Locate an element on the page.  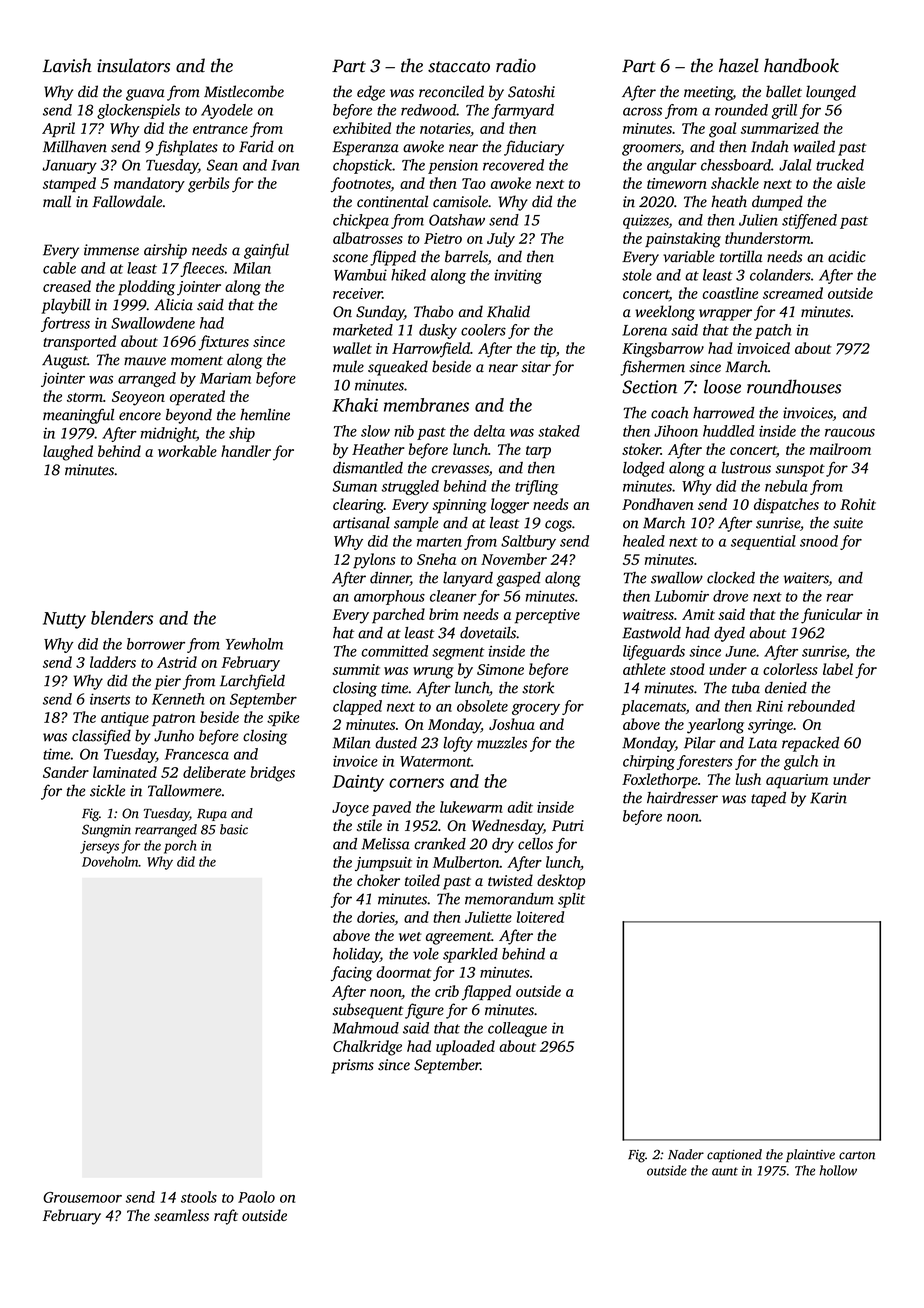
edge is located at coordinates (371, 93).
